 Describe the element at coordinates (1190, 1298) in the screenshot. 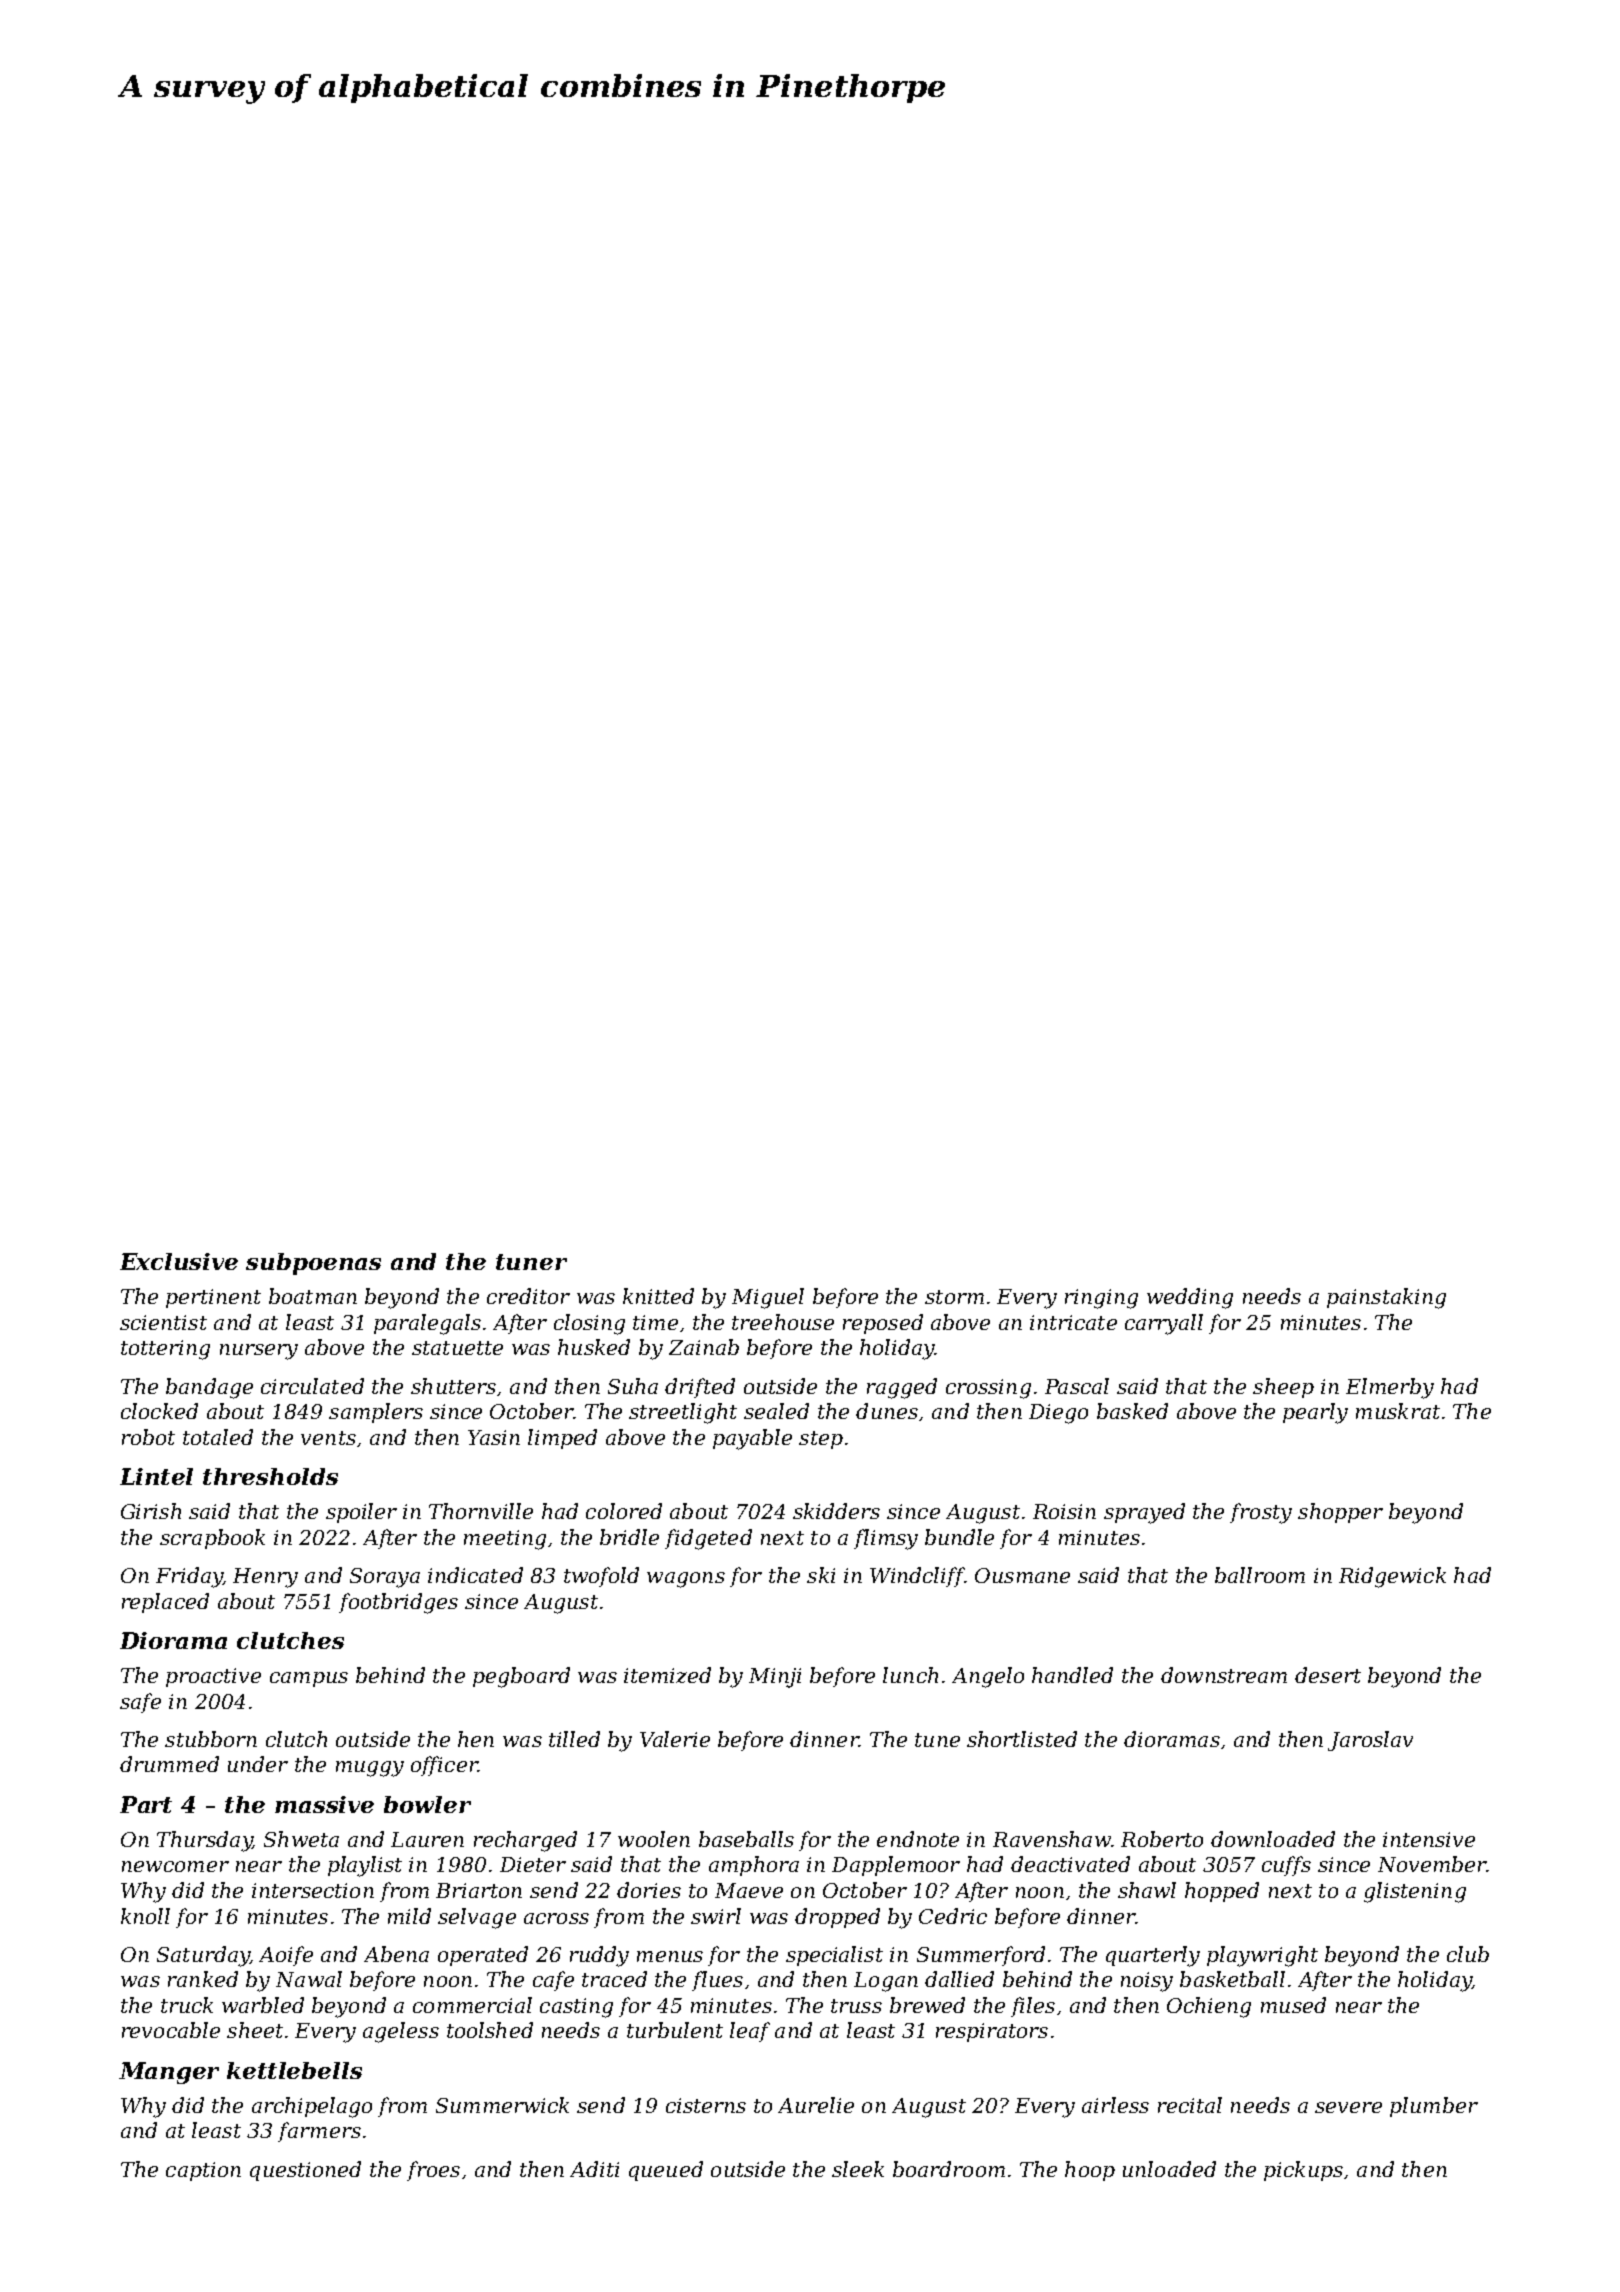

I see `wedding` at that location.
